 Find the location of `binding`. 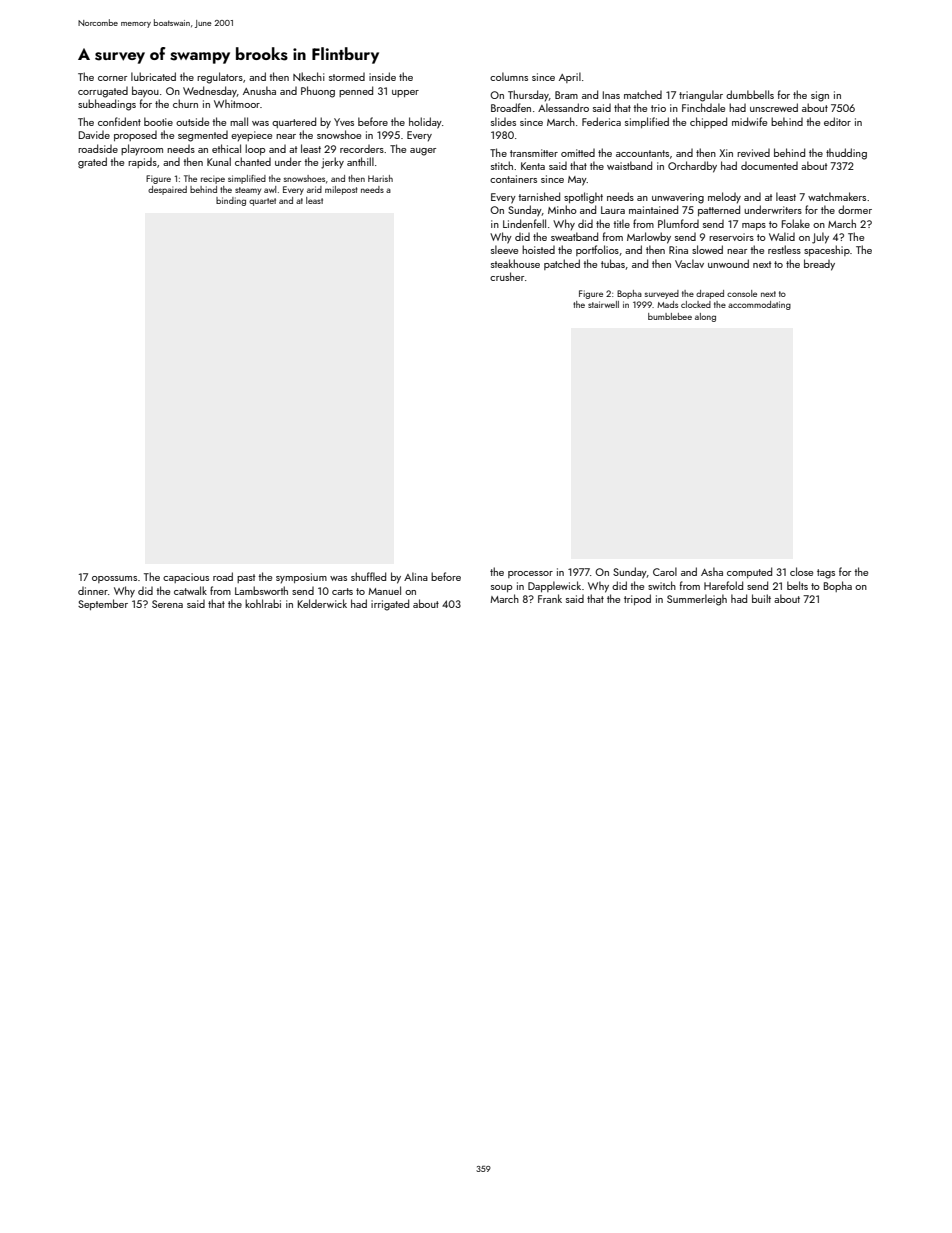

binding is located at coordinates (231, 201).
